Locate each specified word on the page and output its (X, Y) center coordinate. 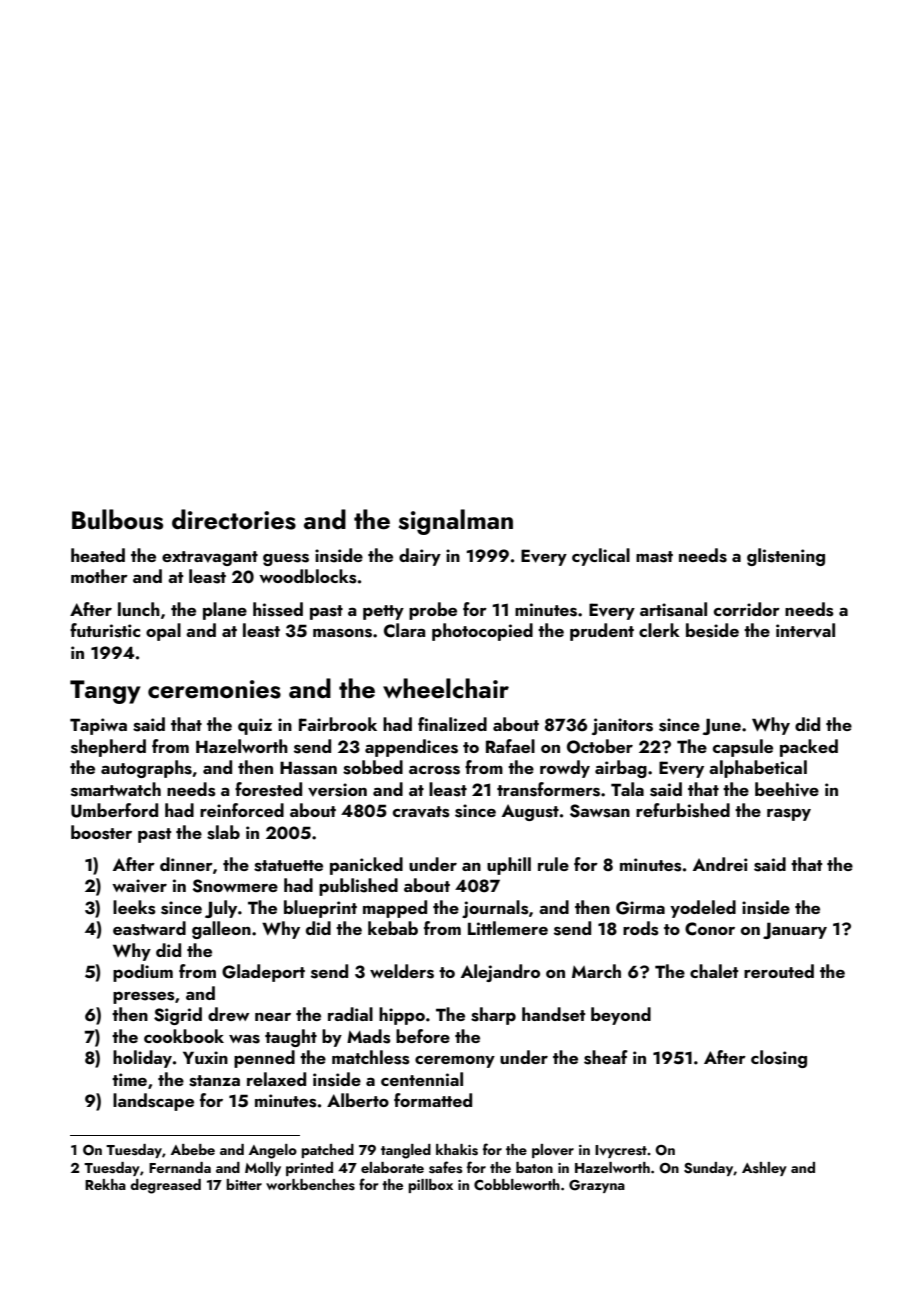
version (337, 790)
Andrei (720, 864)
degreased (165, 1186)
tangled (406, 1151)
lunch (139, 609)
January (795, 930)
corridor (747, 609)
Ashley (764, 1169)
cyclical (601, 557)
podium (143, 973)
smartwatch (116, 789)
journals (495, 909)
